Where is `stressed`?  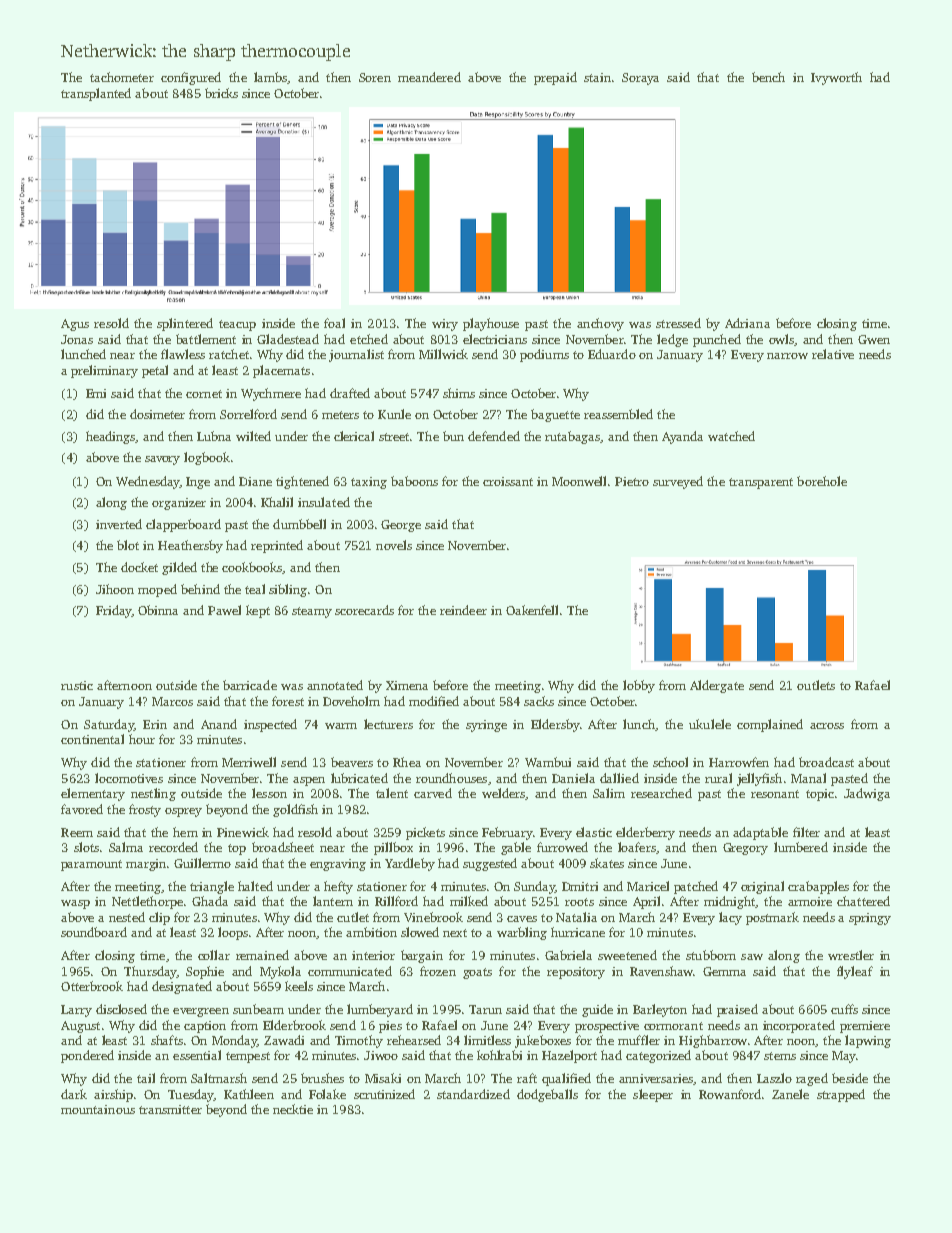
stressed is located at coordinates (678, 323).
